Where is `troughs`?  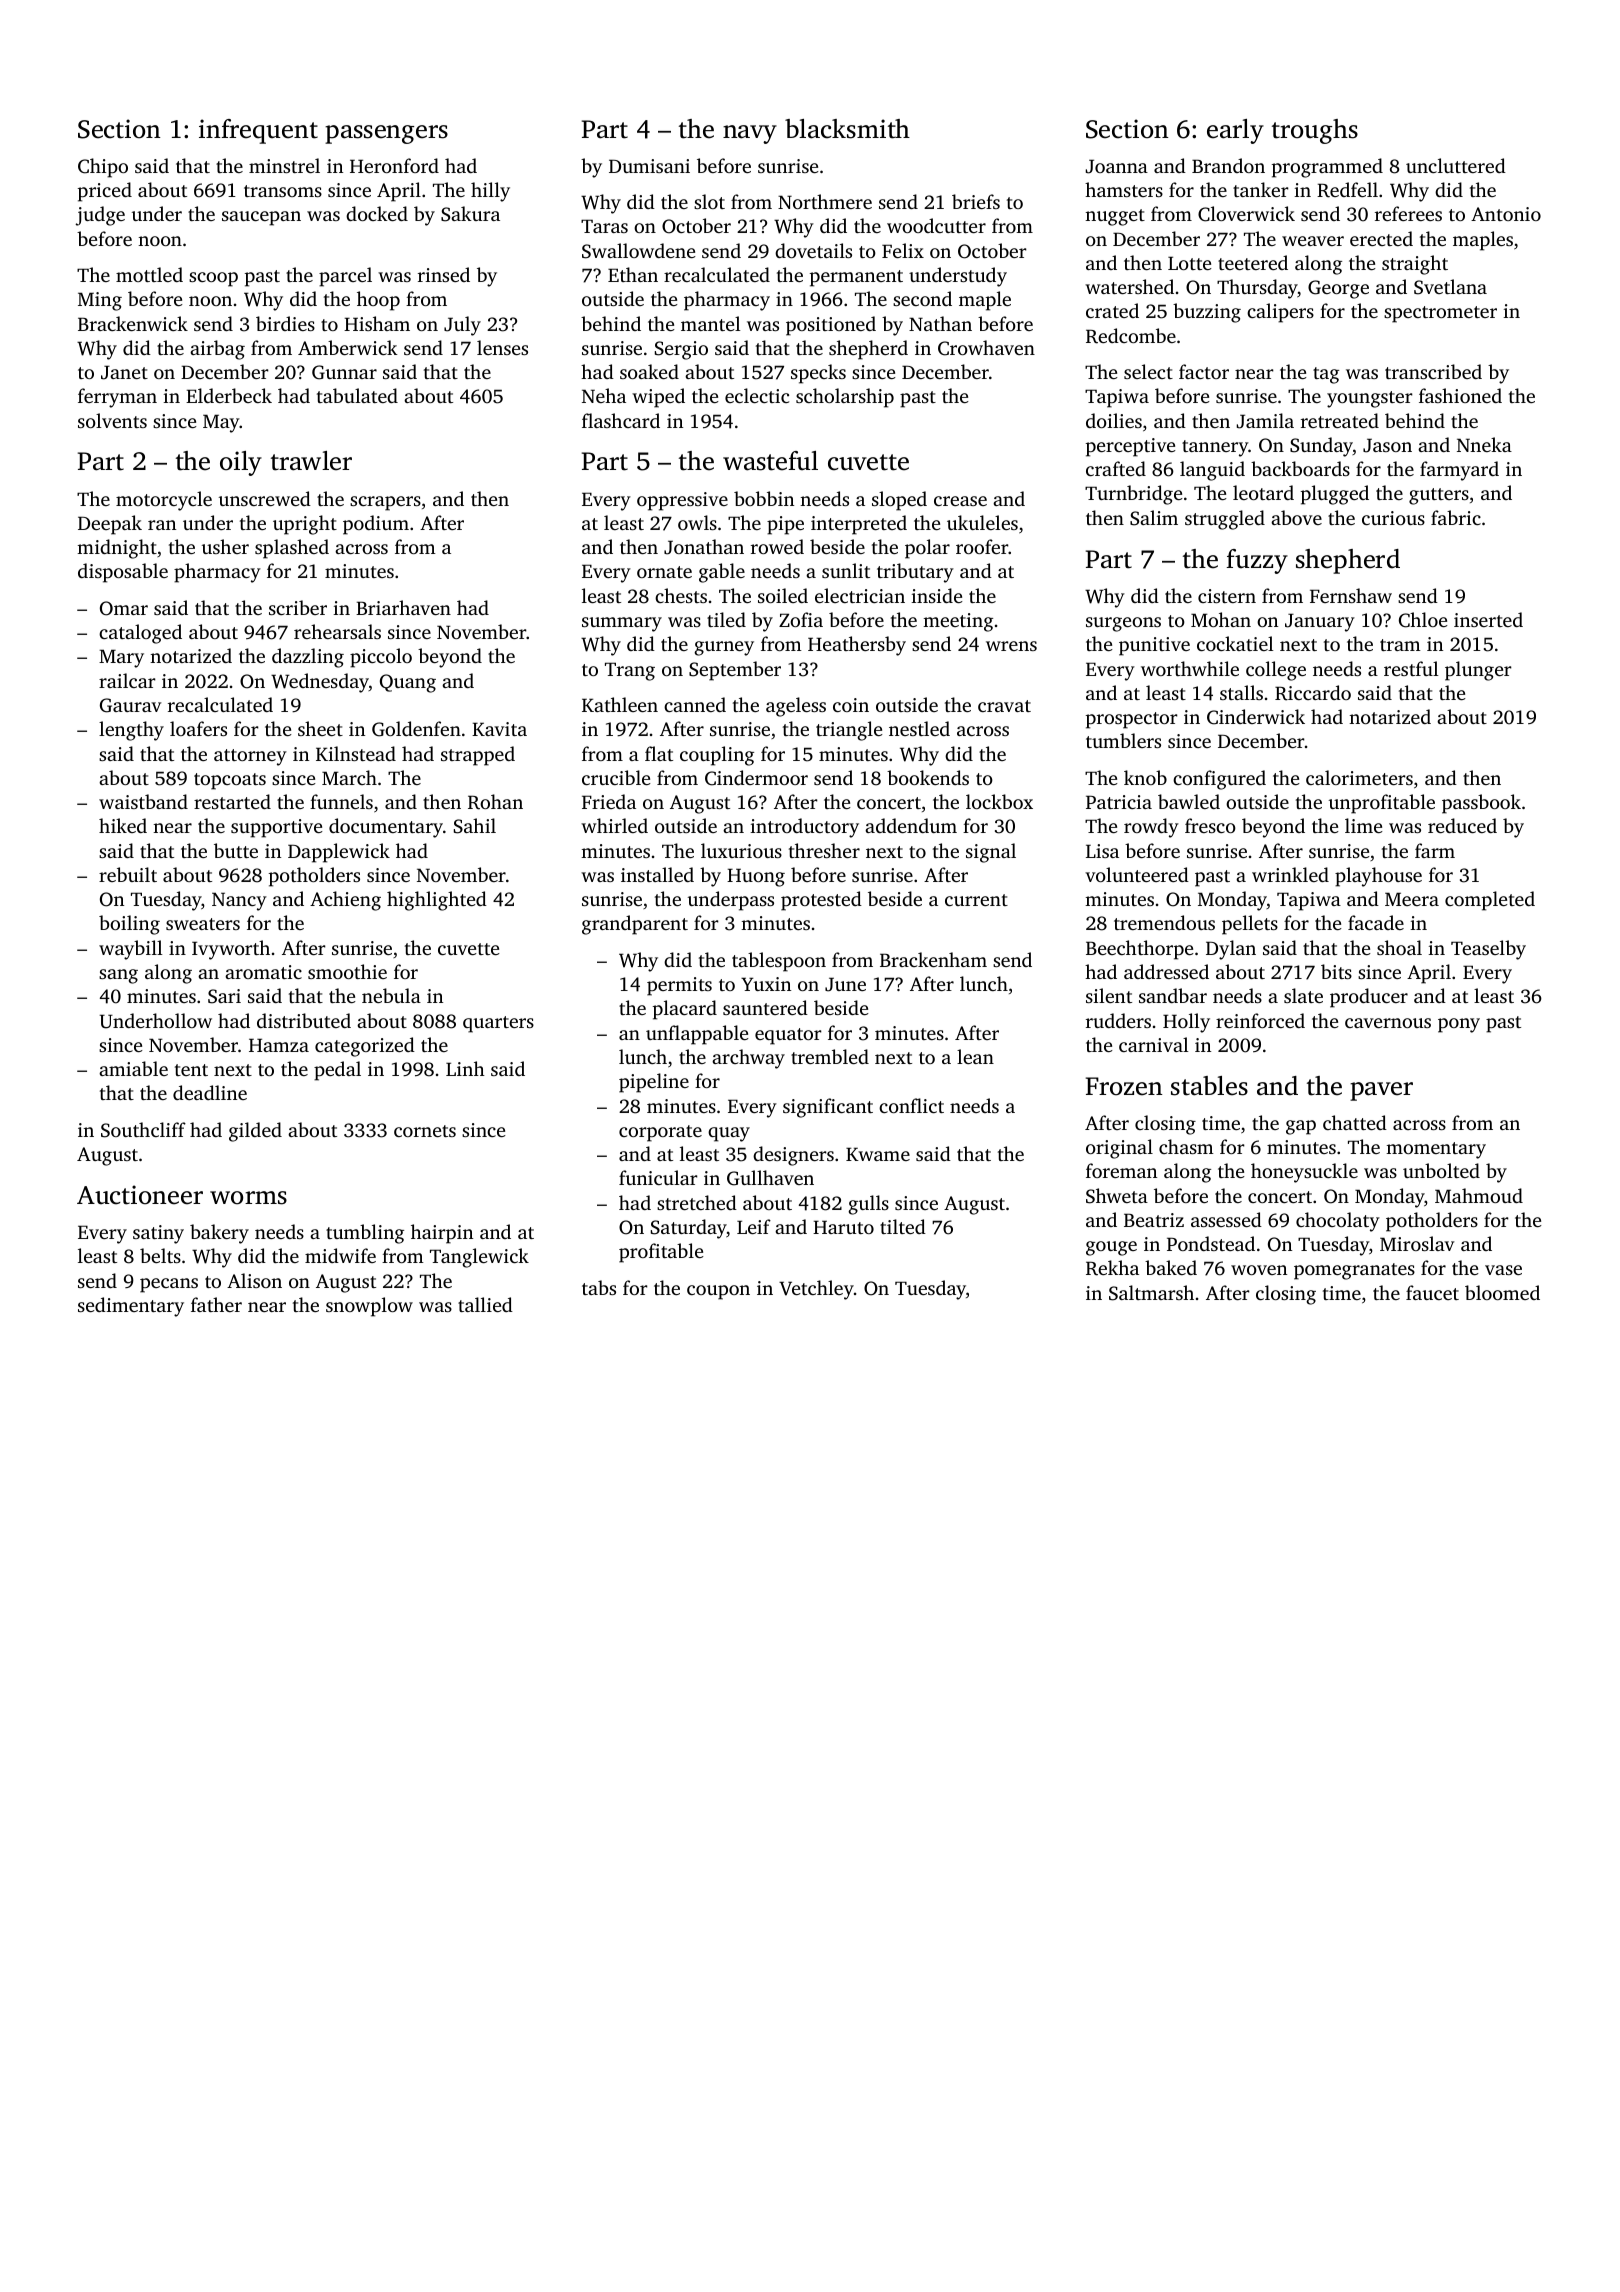 troughs is located at coordinates (1315, 131).
